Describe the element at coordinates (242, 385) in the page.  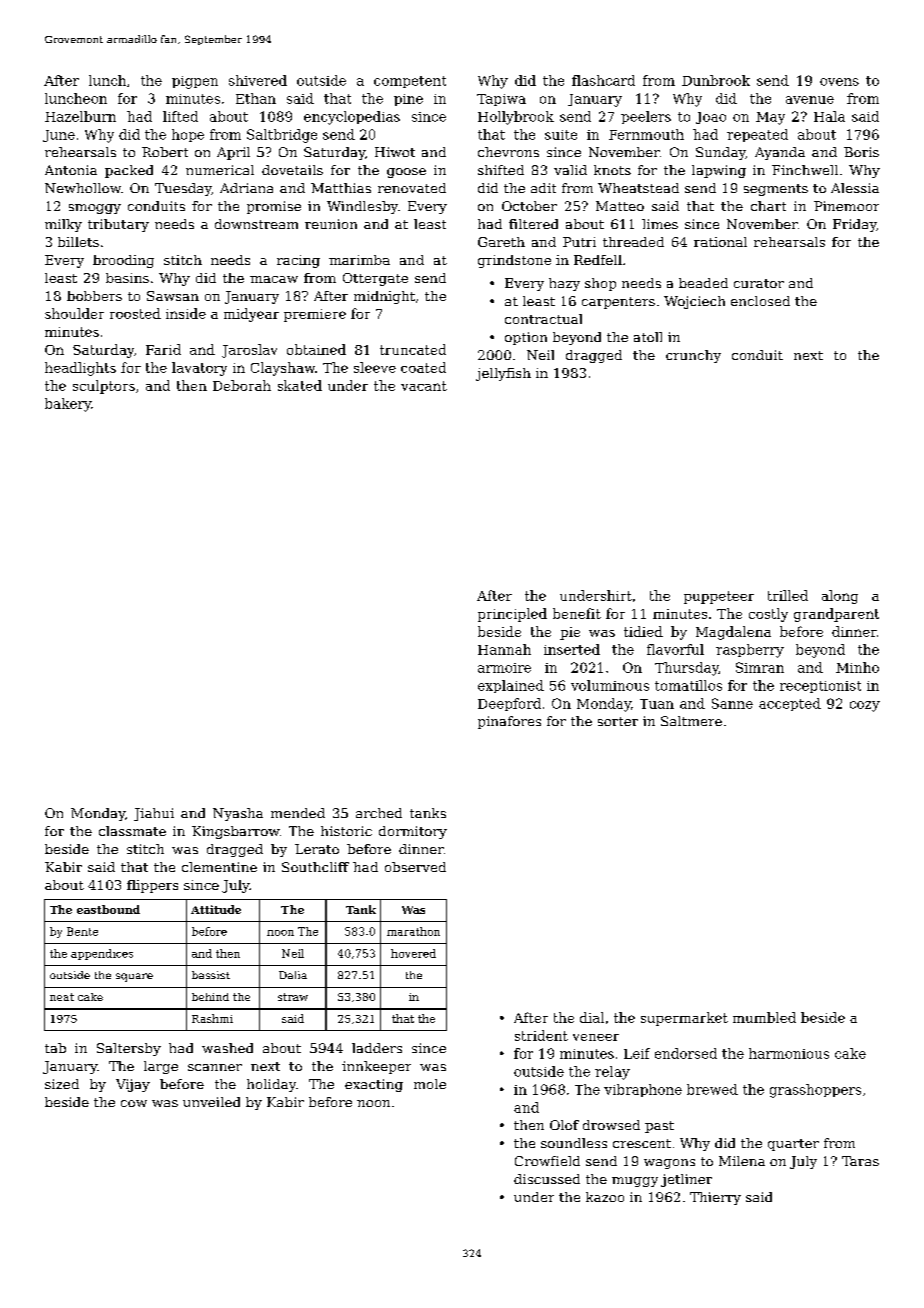
I see `Deborah` at that location.
